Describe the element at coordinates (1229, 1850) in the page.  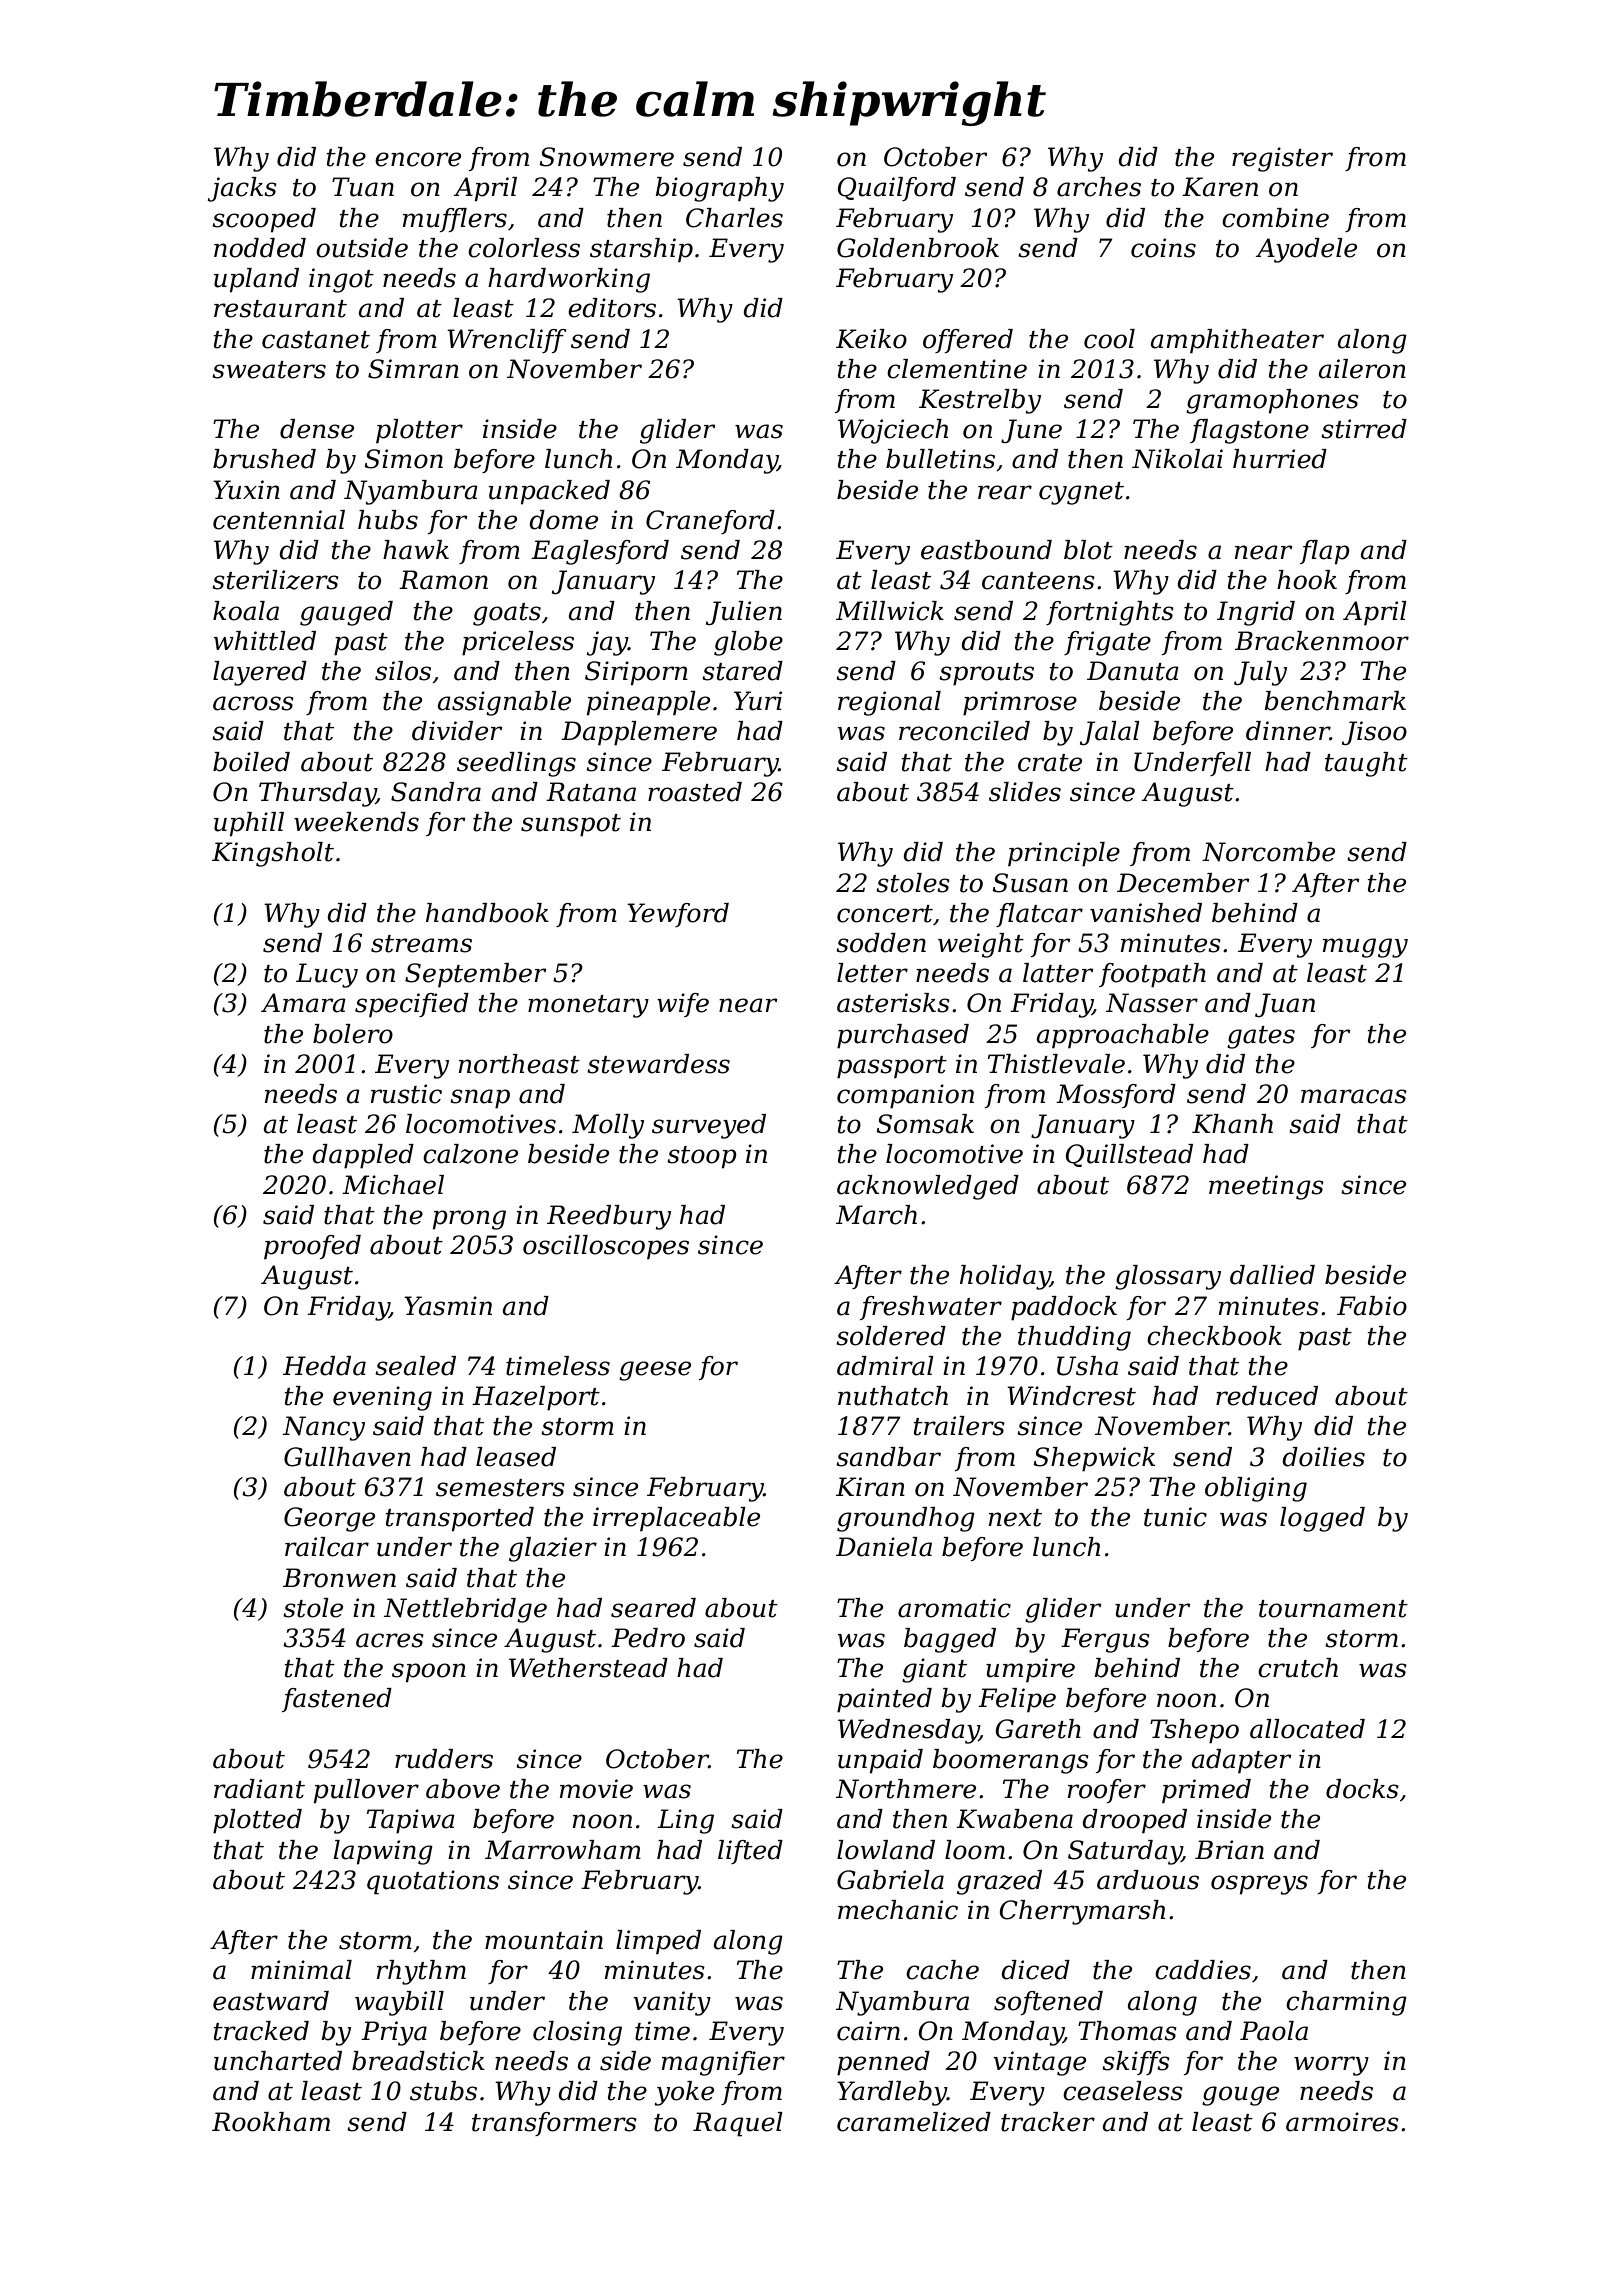
I see `Brian` at that location.
